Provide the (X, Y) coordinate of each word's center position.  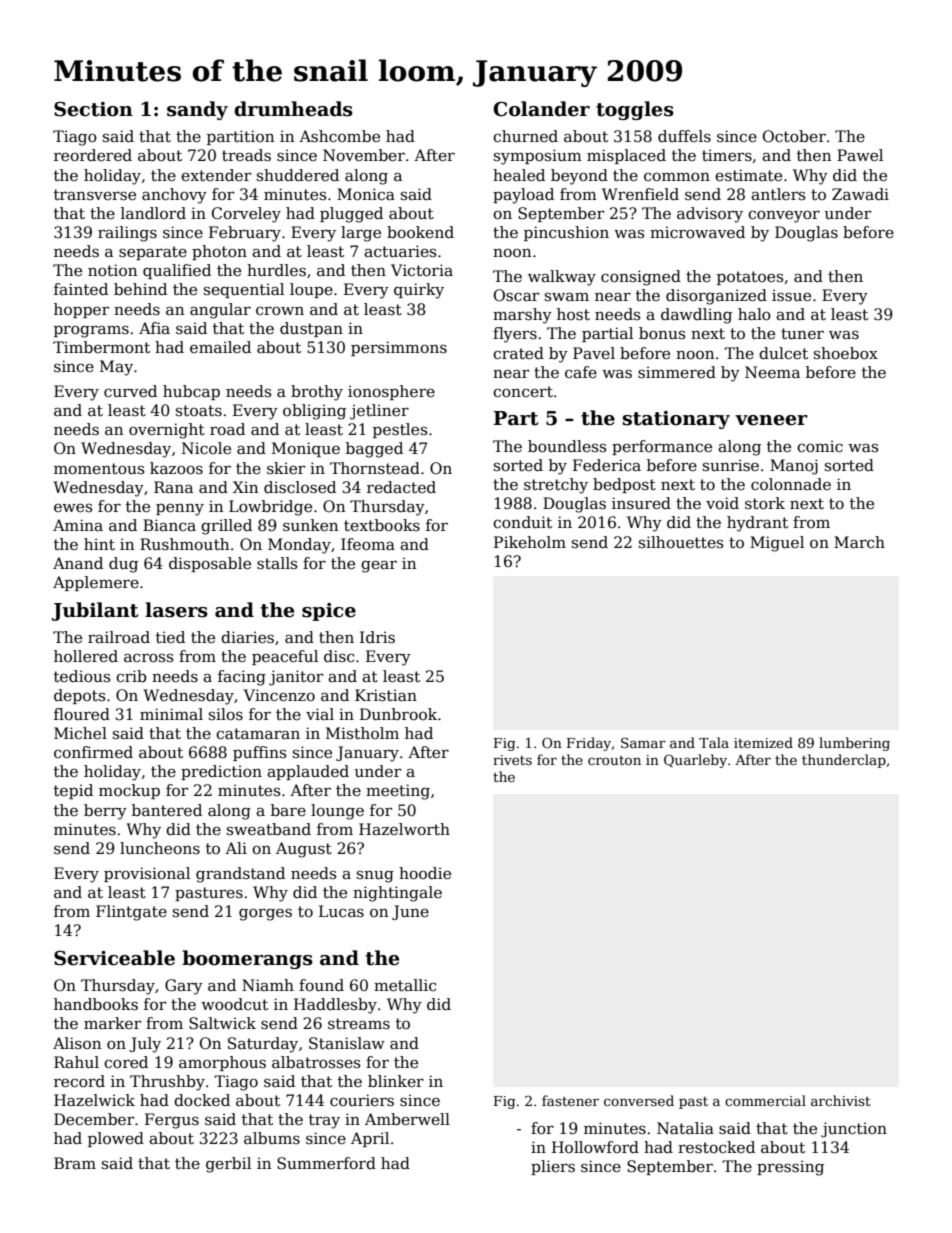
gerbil (228, 1165)
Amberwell (407, 1119)
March (859, 542)
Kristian (386, 695)
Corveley (246, 215)
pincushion (566, 233)
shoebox (846, 353)
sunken (310, 525)
